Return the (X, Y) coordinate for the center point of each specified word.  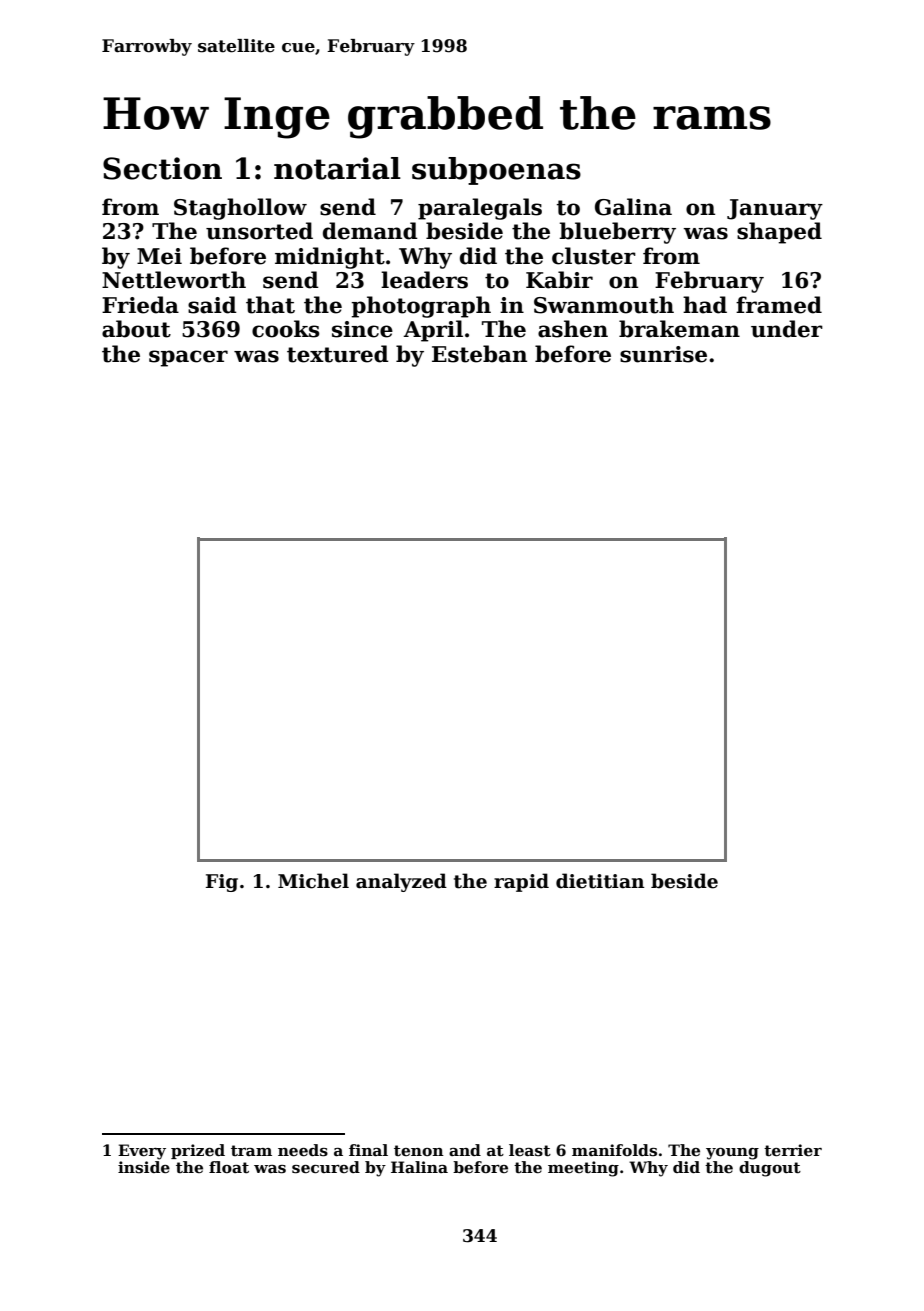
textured (338, 354)
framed (779, 305)
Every (142, 1152)
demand (370, 231)
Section (162, 168)
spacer (188, 358)
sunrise (663, 354)
